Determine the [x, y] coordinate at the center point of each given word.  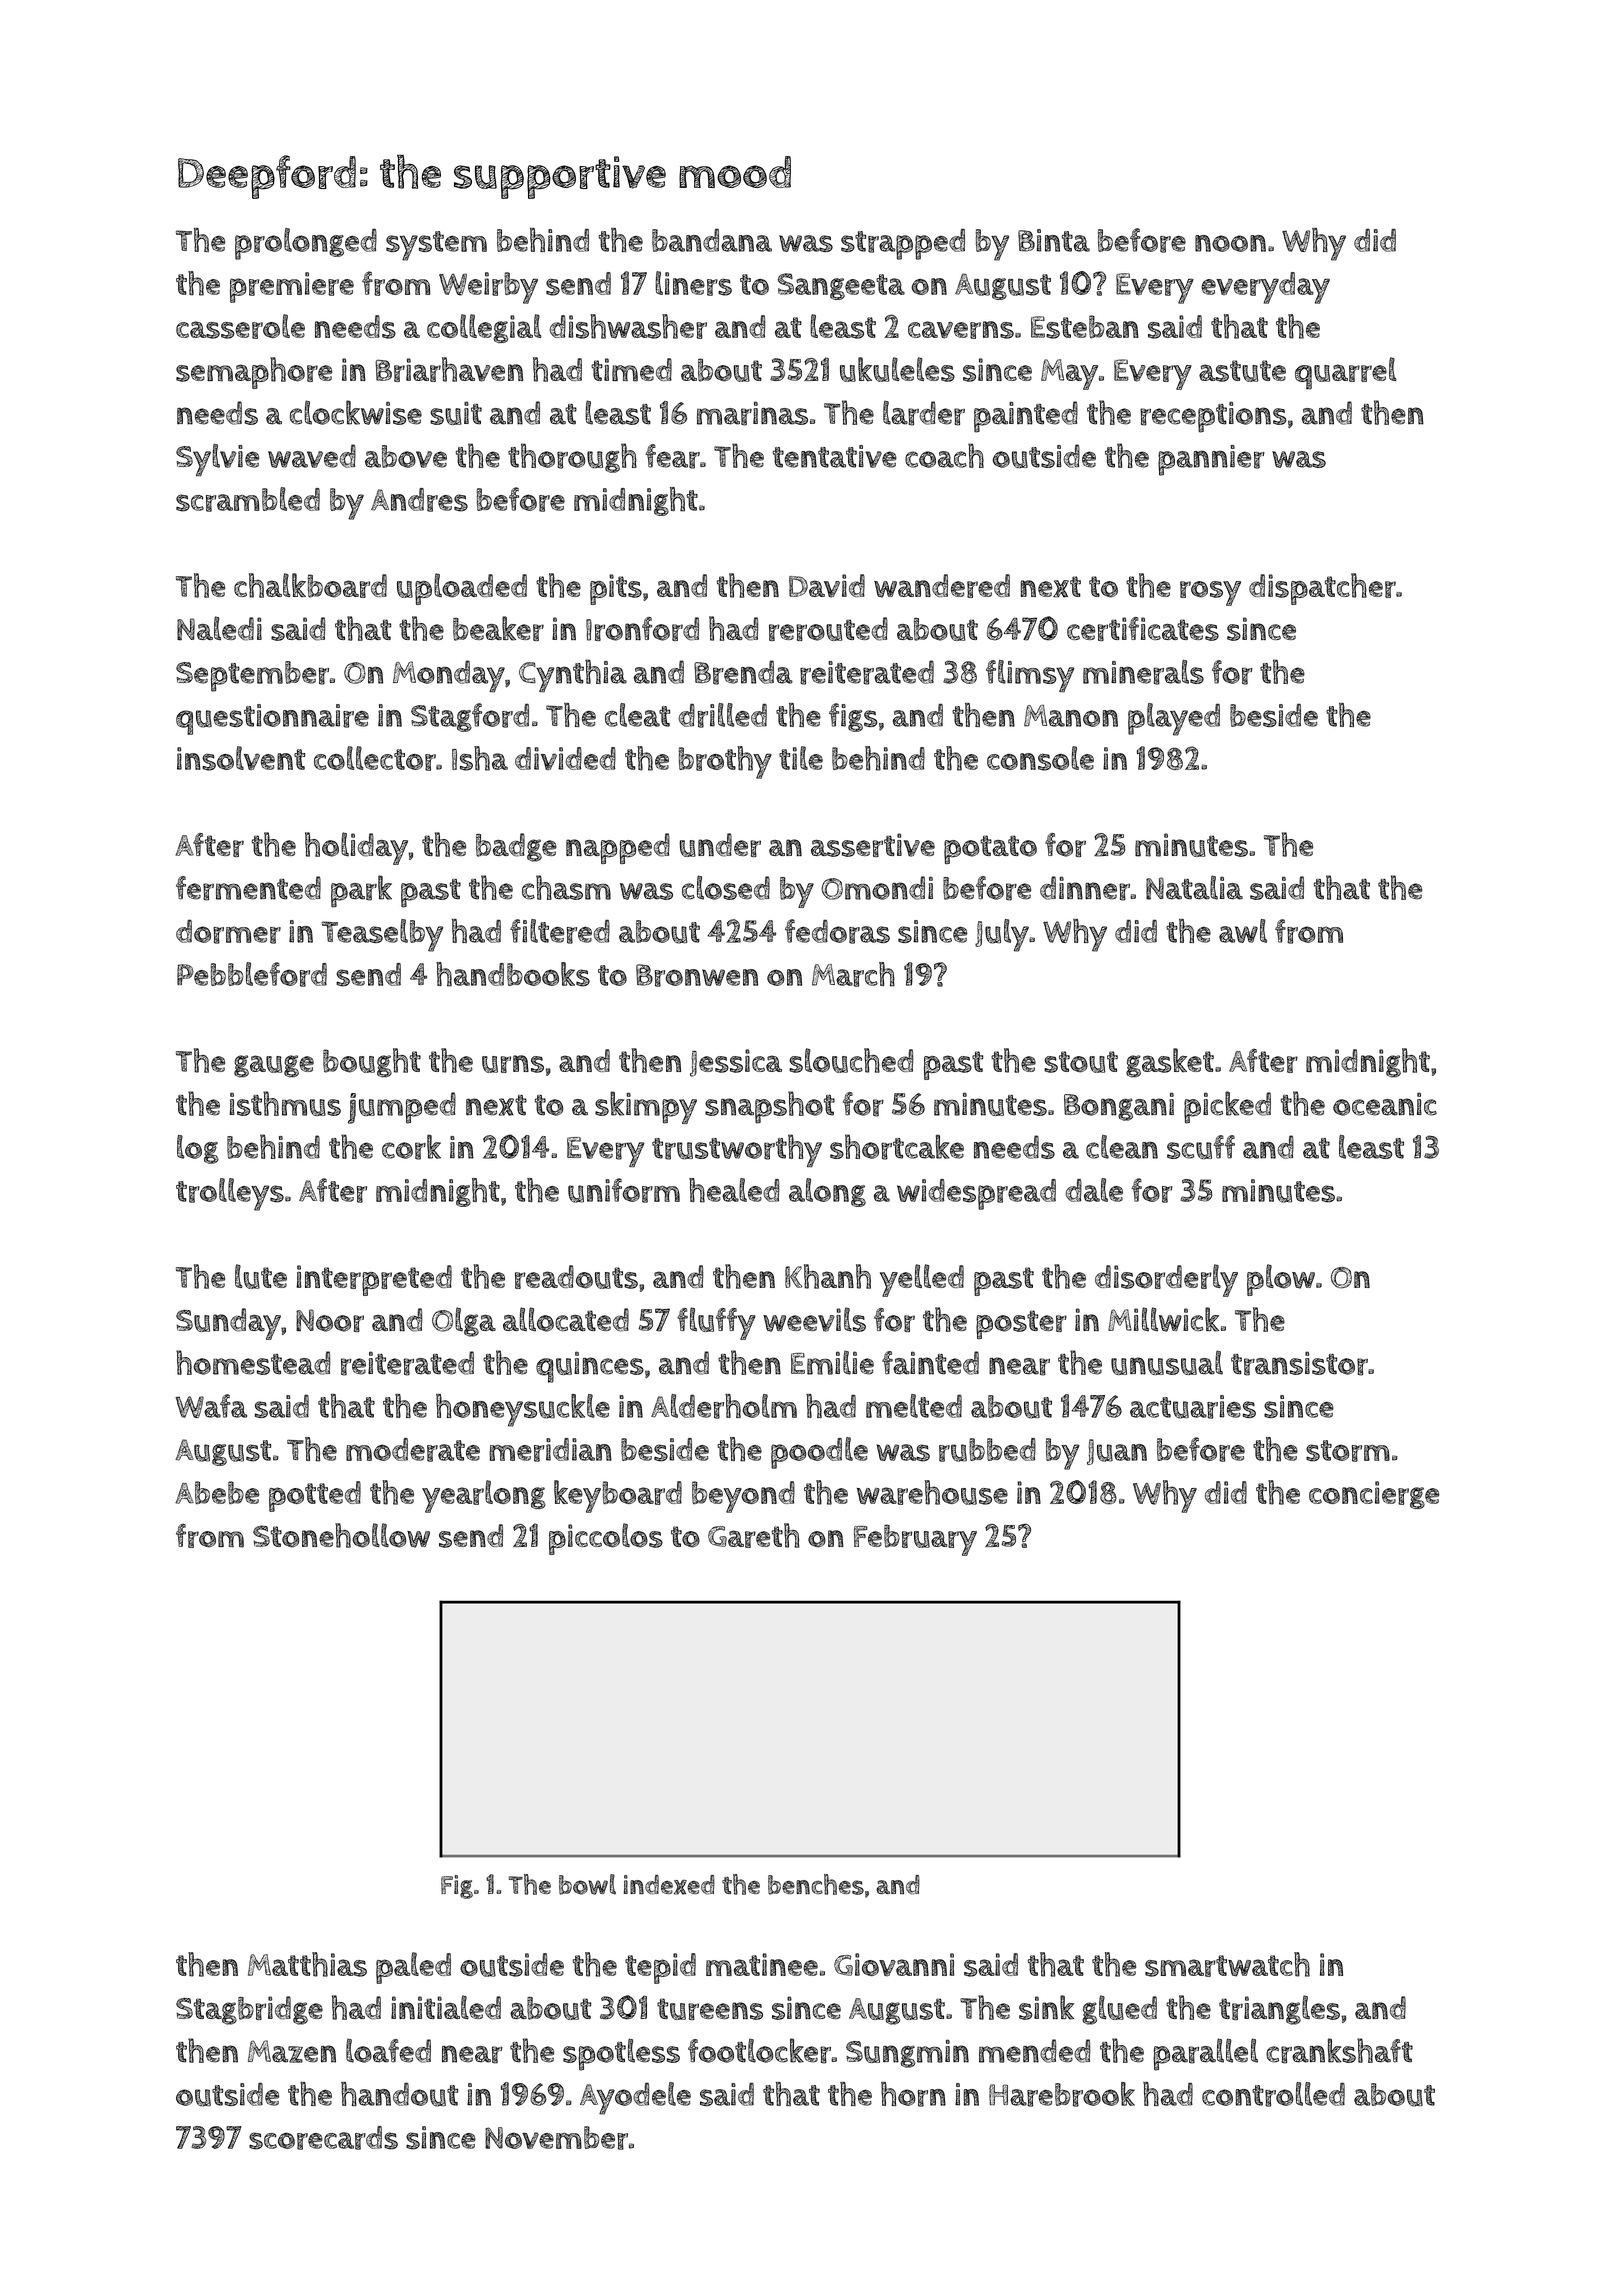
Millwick [1163, 1319]
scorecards [323, 2138]
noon [1230, 243]
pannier [1211, 460]
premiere [292, 287]
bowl [587, 1884]
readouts [576, 1277]
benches [816, 1884]
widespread [976, 1194]
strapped [903, 244]
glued [1119, 2010]
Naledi [219, 628]
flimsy [1030, 676]
